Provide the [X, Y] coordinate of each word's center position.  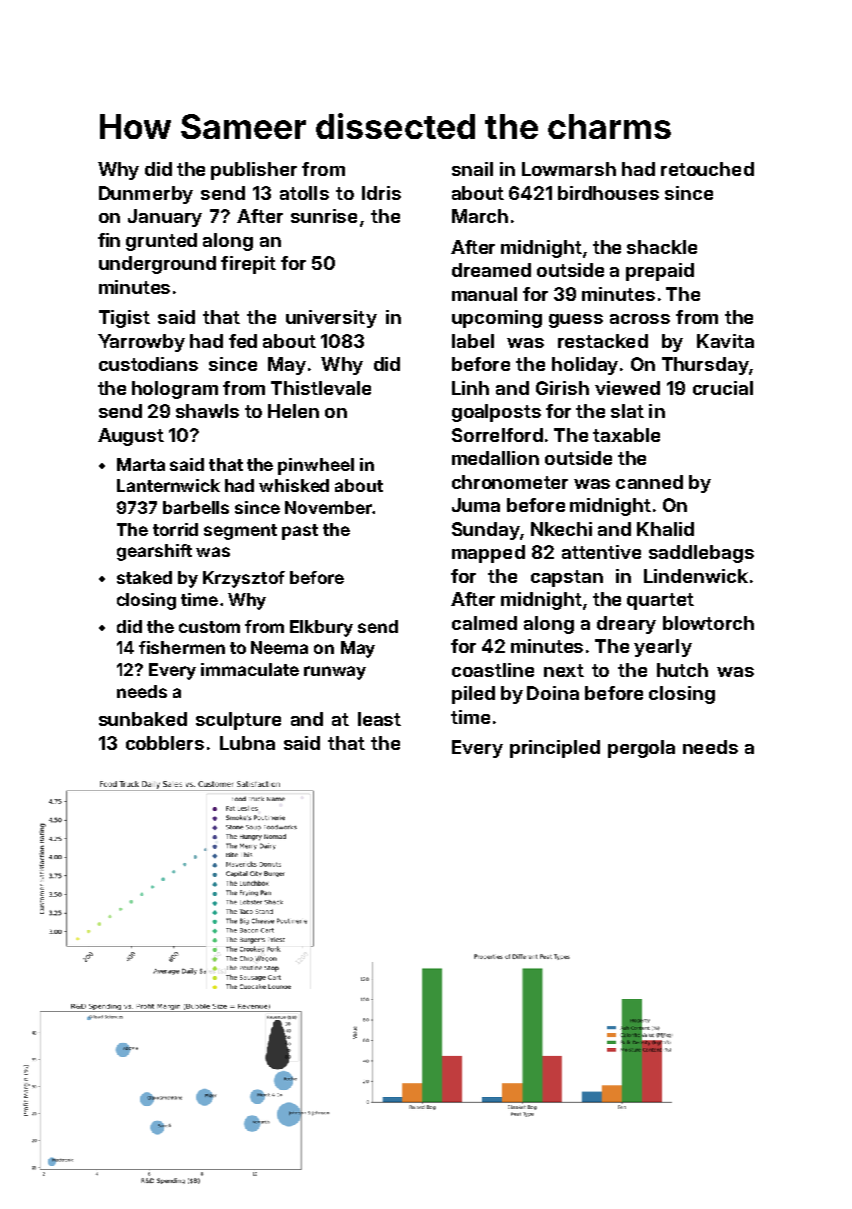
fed [243, 341]
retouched [707, 169]
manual [484, 294]
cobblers [165, 743]
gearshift [154, 552]
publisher [254, 171]
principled [555, 749]
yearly [663, 648]
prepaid [660, 272]
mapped [488, 554]
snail [472, 169]
